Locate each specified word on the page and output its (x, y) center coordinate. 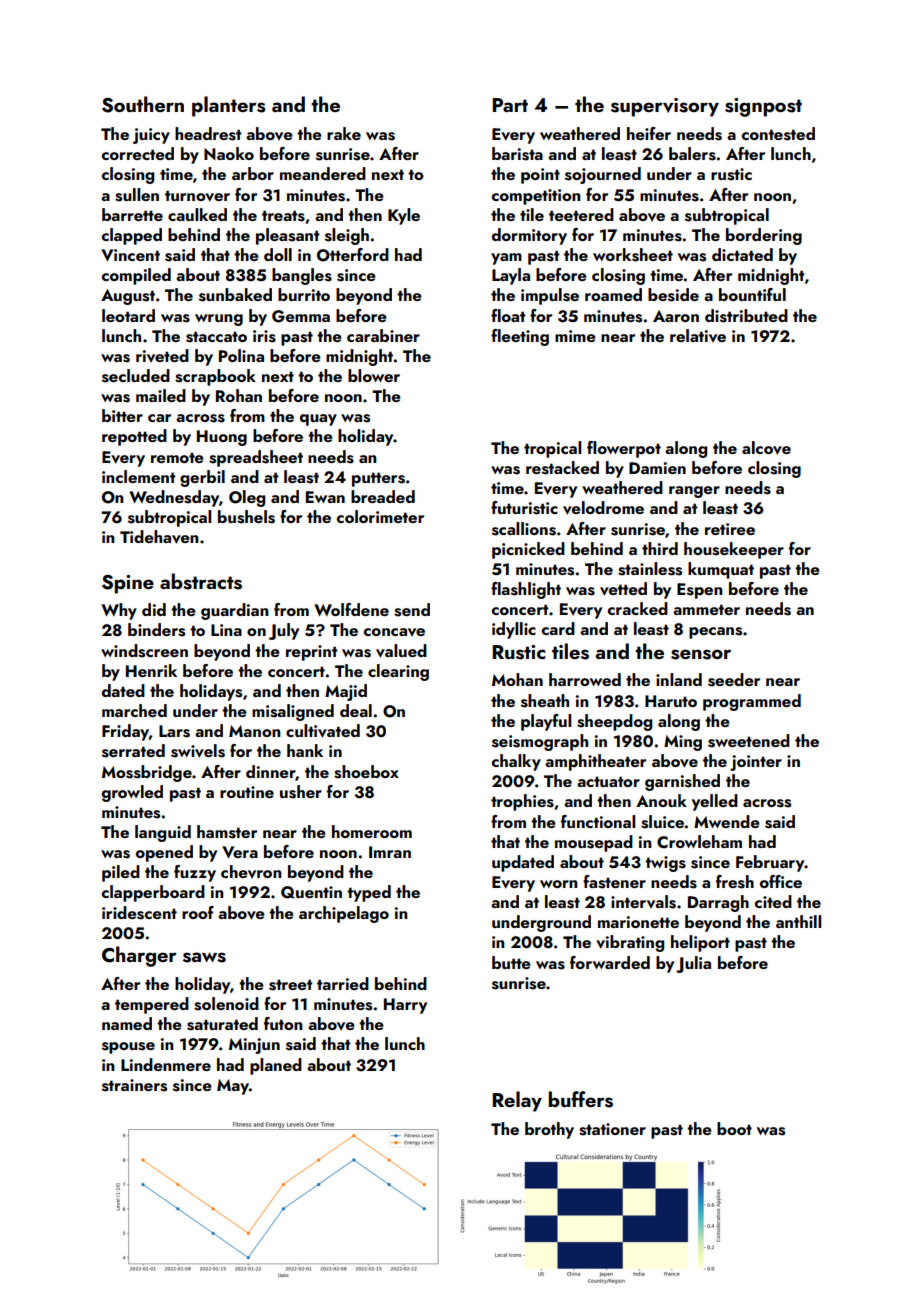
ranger (694, 492)
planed (276, 1066)
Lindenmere (166, 1064)
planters (229, 106)
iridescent (139, 913)
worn (559, 884)
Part (510, 105)
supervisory (665, 107)
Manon (255, 731)
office (781, 881)
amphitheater (595, 762)
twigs (665, 864)
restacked (562, 468)
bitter (122, 415)
